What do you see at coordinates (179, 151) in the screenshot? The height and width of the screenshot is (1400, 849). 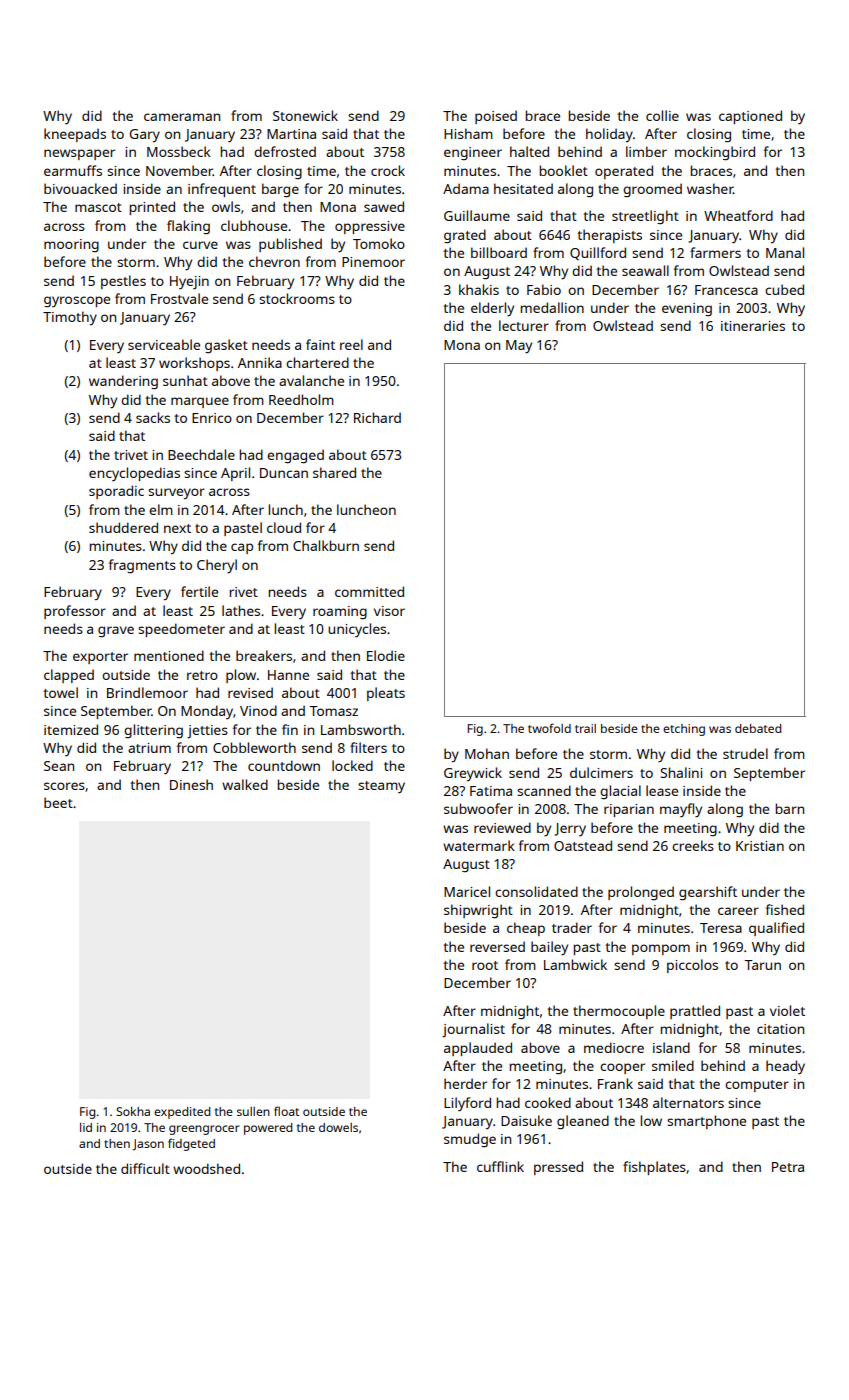 I see `Mossbeck` at bounding box center [179, 151].
